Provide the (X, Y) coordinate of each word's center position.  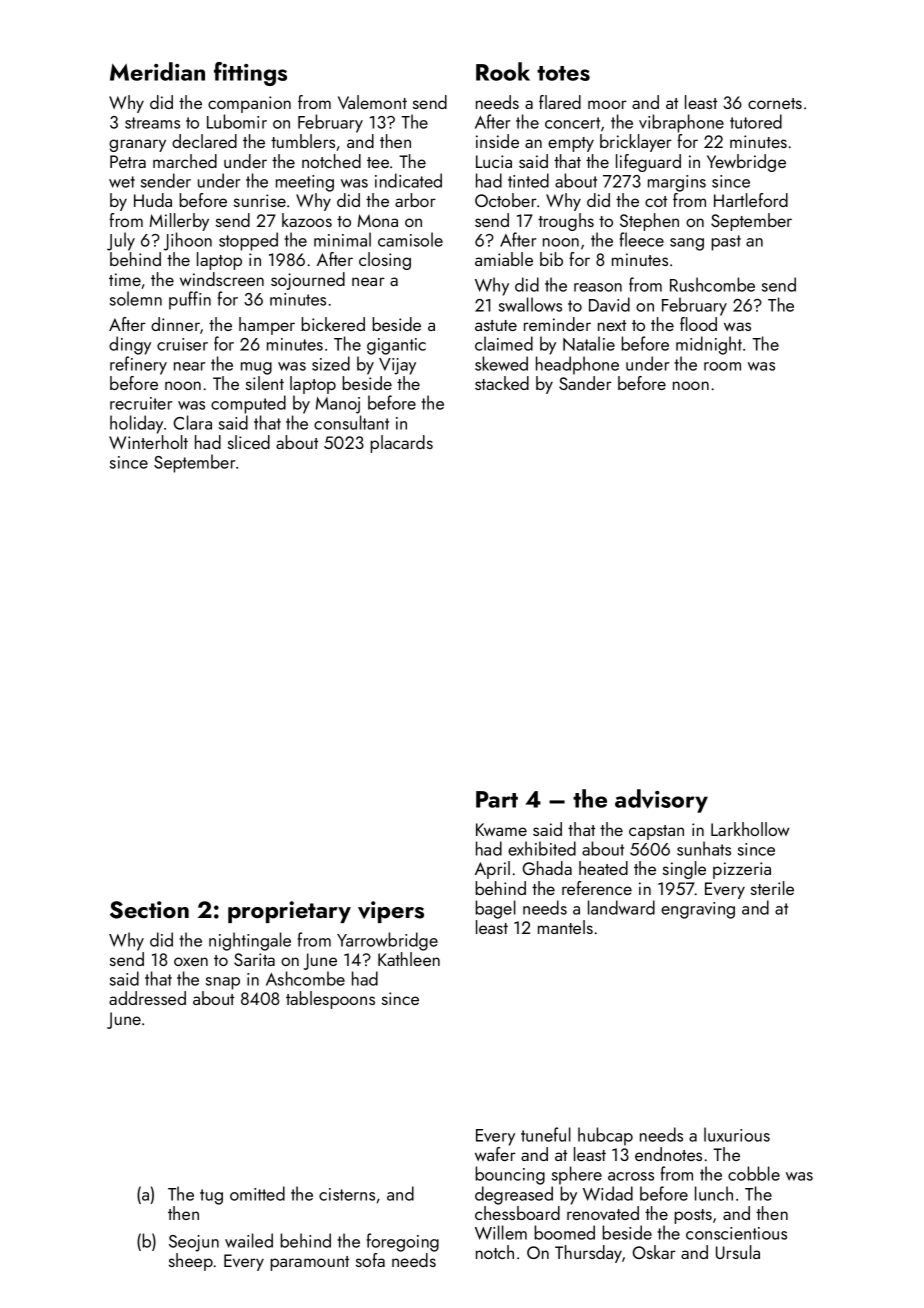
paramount (309, 1263)
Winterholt (148, 442)
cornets (775, 103)
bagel (495, 909)
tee (378, 162)
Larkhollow (750, 829)
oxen (191, 961)
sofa (370, 1260)
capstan (656, 832)
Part (497, 799)
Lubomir (237, 121)
